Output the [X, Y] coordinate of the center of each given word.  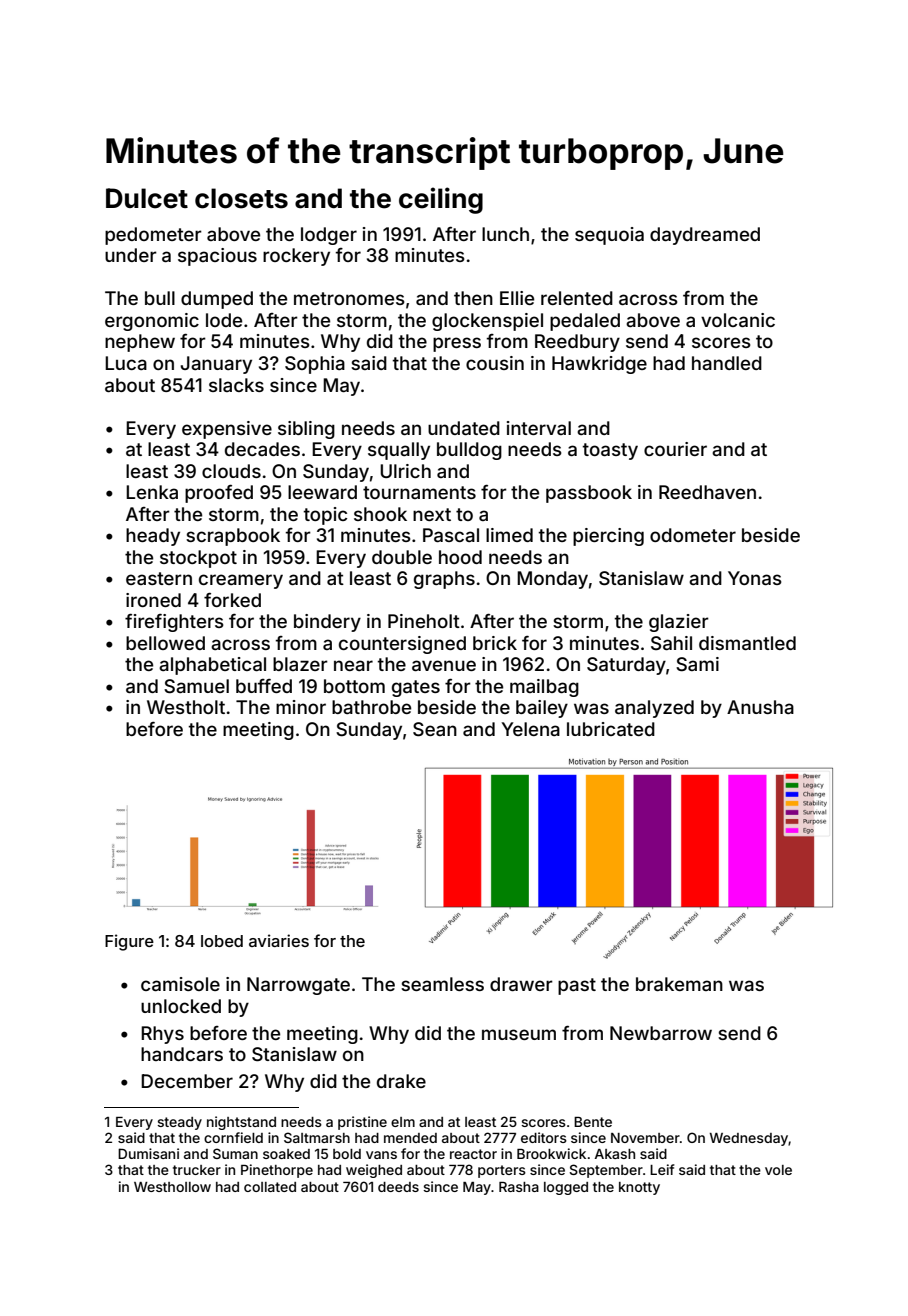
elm [403, 1122]
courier [675, 449]
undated [464, 428]
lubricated [611, 729]
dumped [217, 300]
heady [153, 537]
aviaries [279, 940]
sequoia [609, 236]
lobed [222, 941]
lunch [505, 234]
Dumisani [148, 1153]
